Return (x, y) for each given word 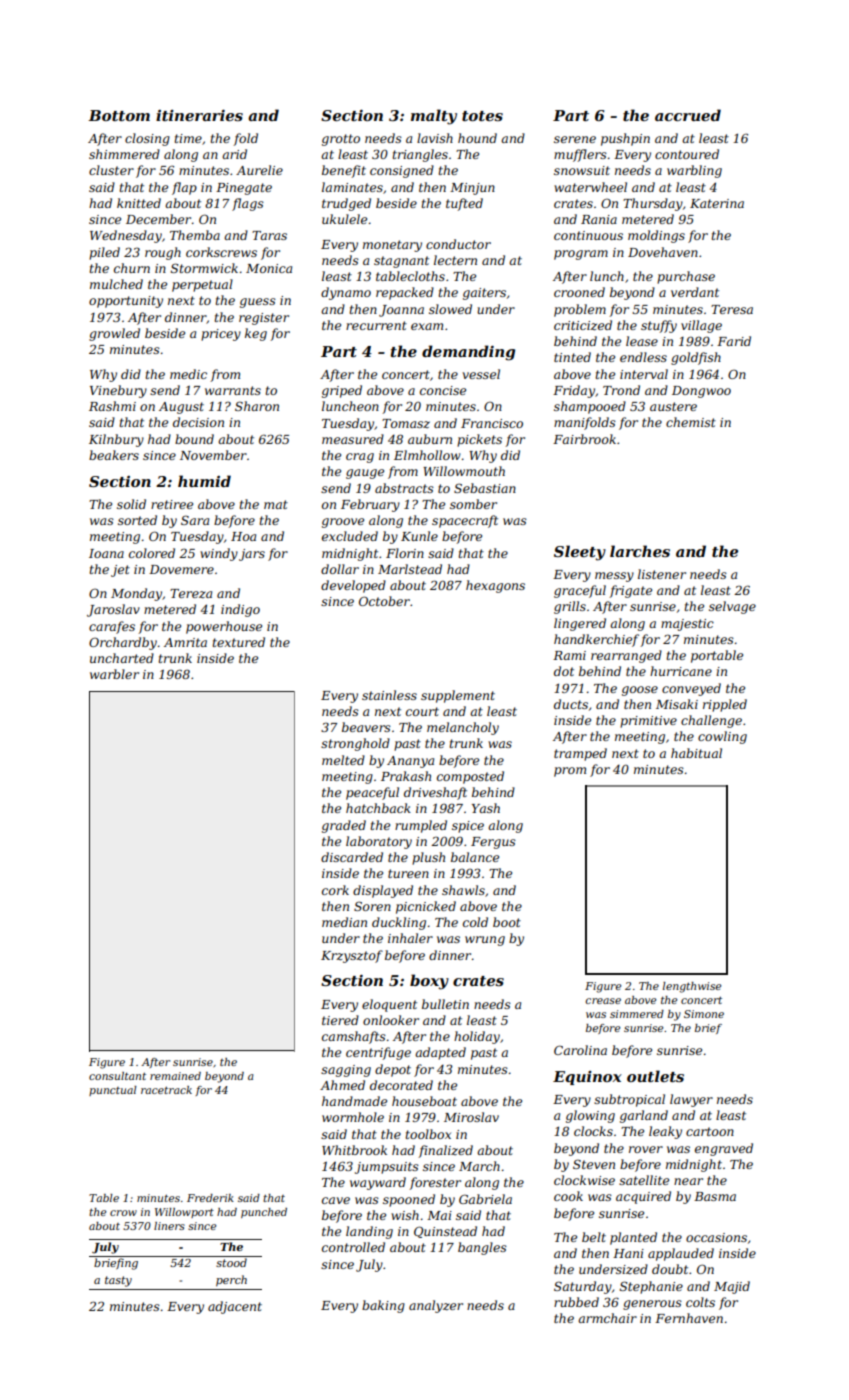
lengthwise (692, 987)
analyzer (436, 1306)
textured (239, 642)
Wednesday (126, 236)
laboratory (379, 842)
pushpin (625, 139)
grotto (341, 140)
